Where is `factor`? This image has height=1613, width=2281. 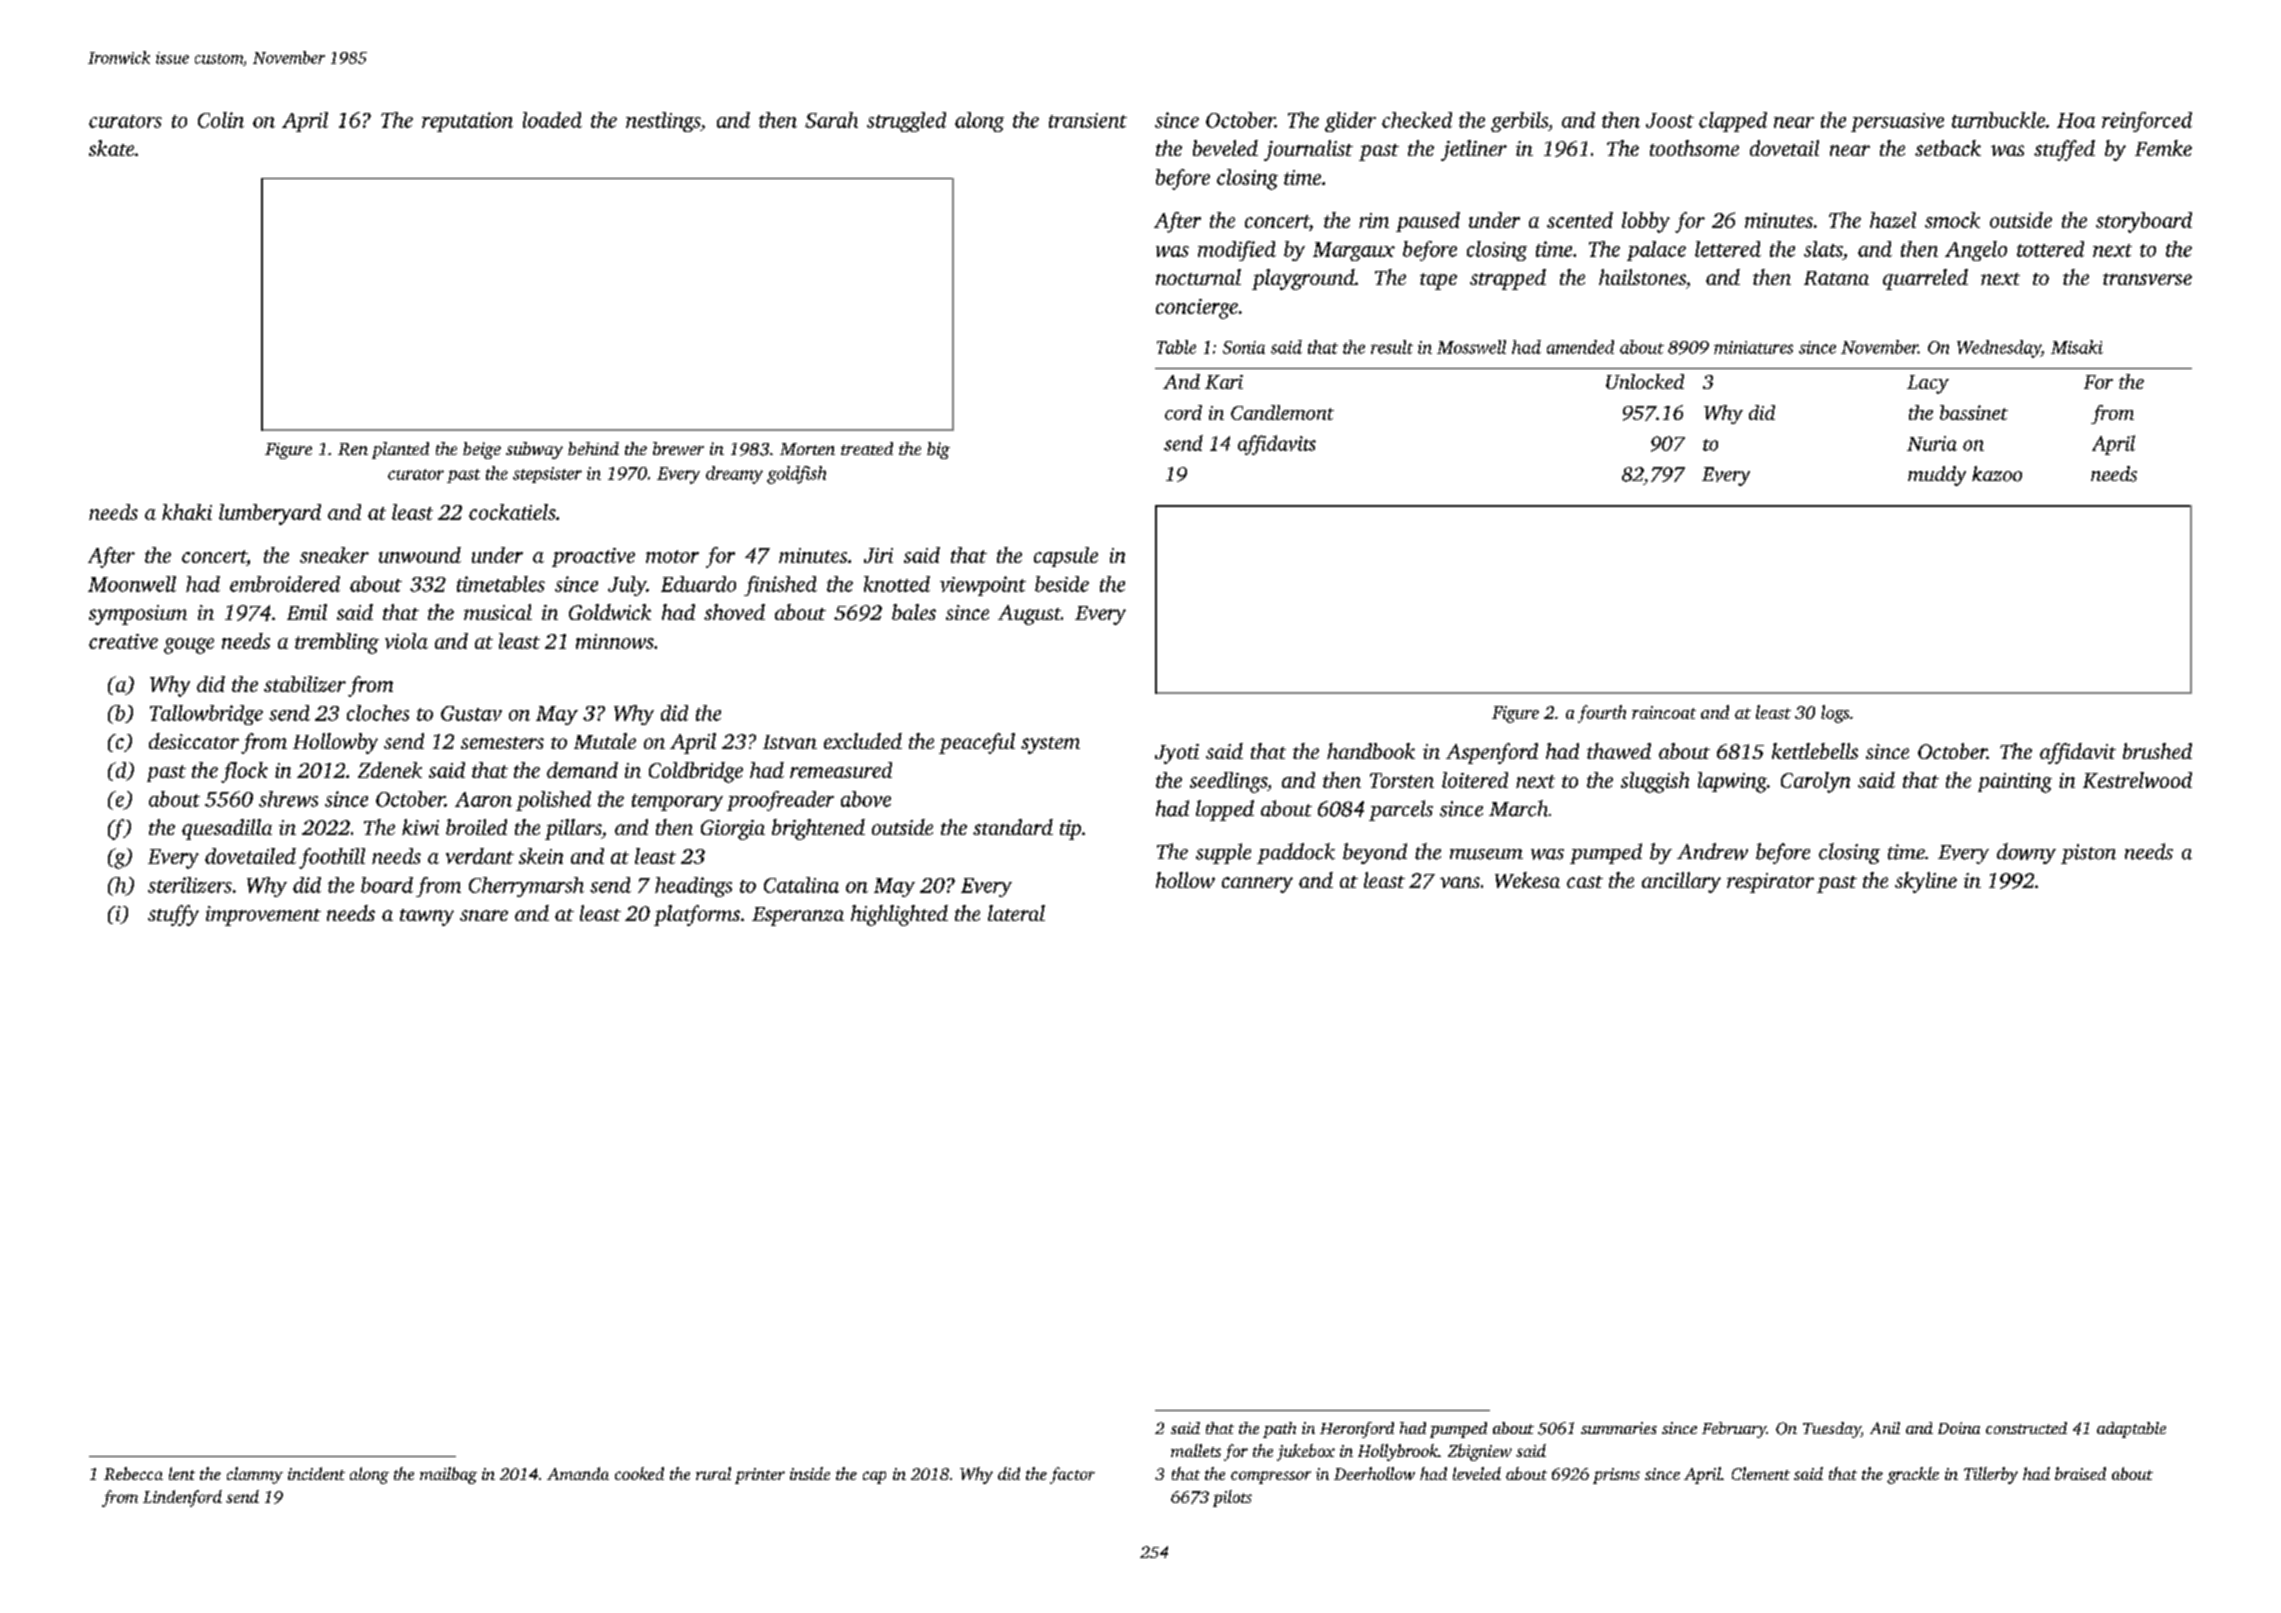 factor is located at coordinates (1072, 1475).
